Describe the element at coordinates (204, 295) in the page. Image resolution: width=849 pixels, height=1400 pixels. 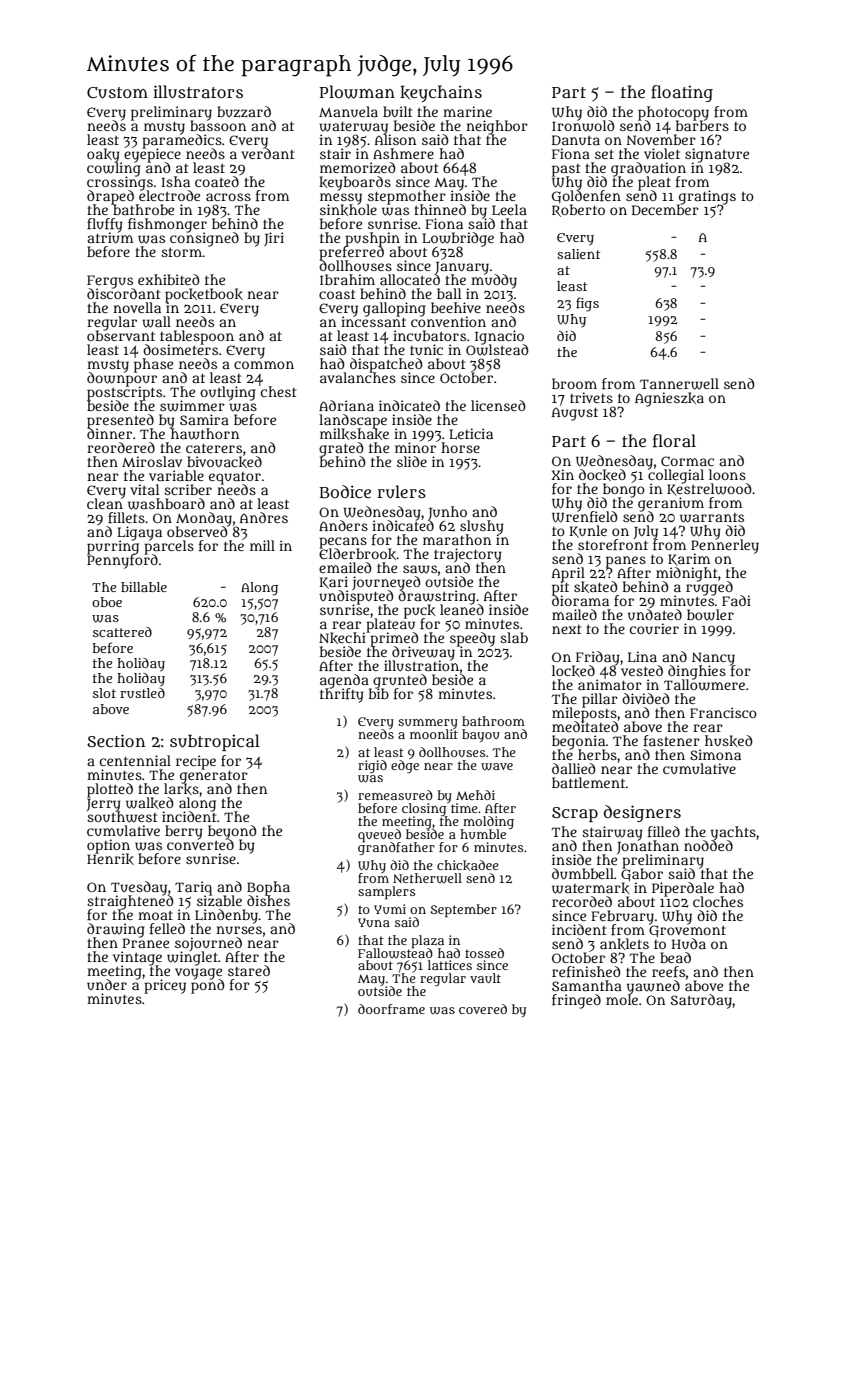
I see `pocketbook` at that location.
